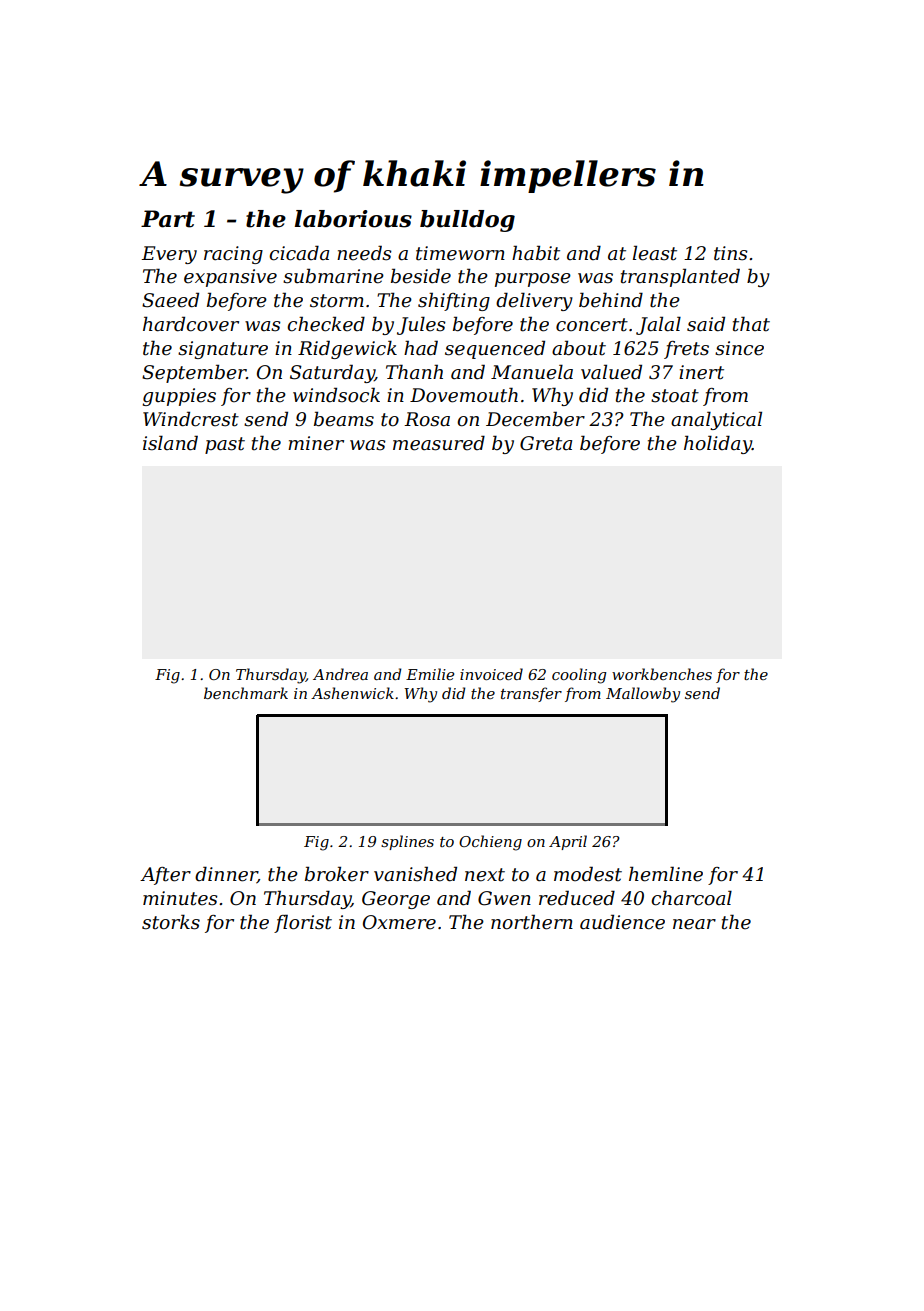 The height and width of the screenshot is (1311, 924). What do you see at coordinates (751, 324) in the screenshot?
I see `that` at bounding box center [751, 324].
